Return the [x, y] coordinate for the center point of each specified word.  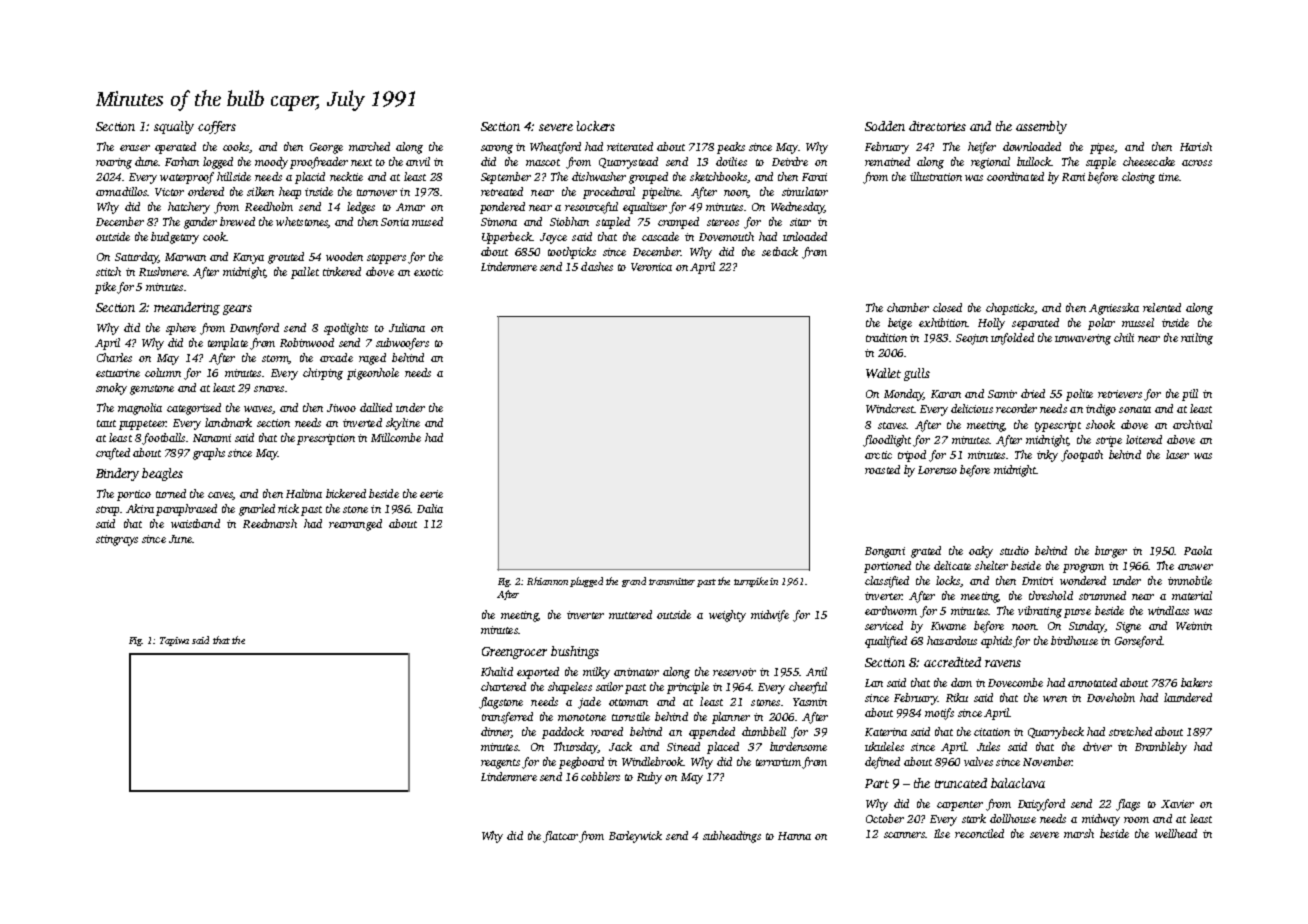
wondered [1083, 580]
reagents [500, 764]
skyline [403, 424]
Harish [1196, 146]
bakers [1196, 682]
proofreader [319, 163]
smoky [111, 389]
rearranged [355, 525]
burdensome [798, 746]
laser [1177, 454]
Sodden [885, 126]
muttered [630, 614]
